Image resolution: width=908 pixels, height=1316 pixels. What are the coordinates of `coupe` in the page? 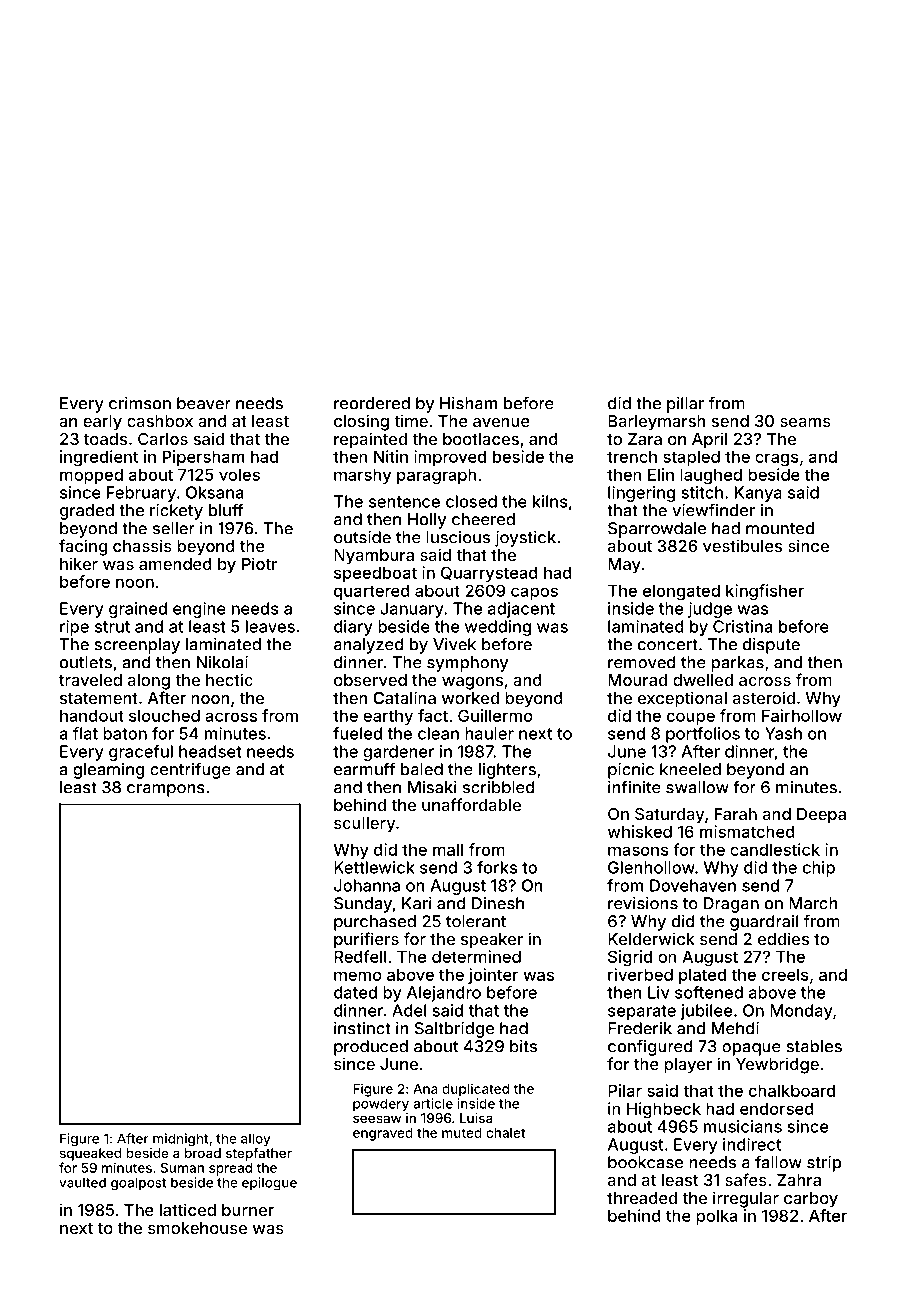 It's located at (691, 718).
